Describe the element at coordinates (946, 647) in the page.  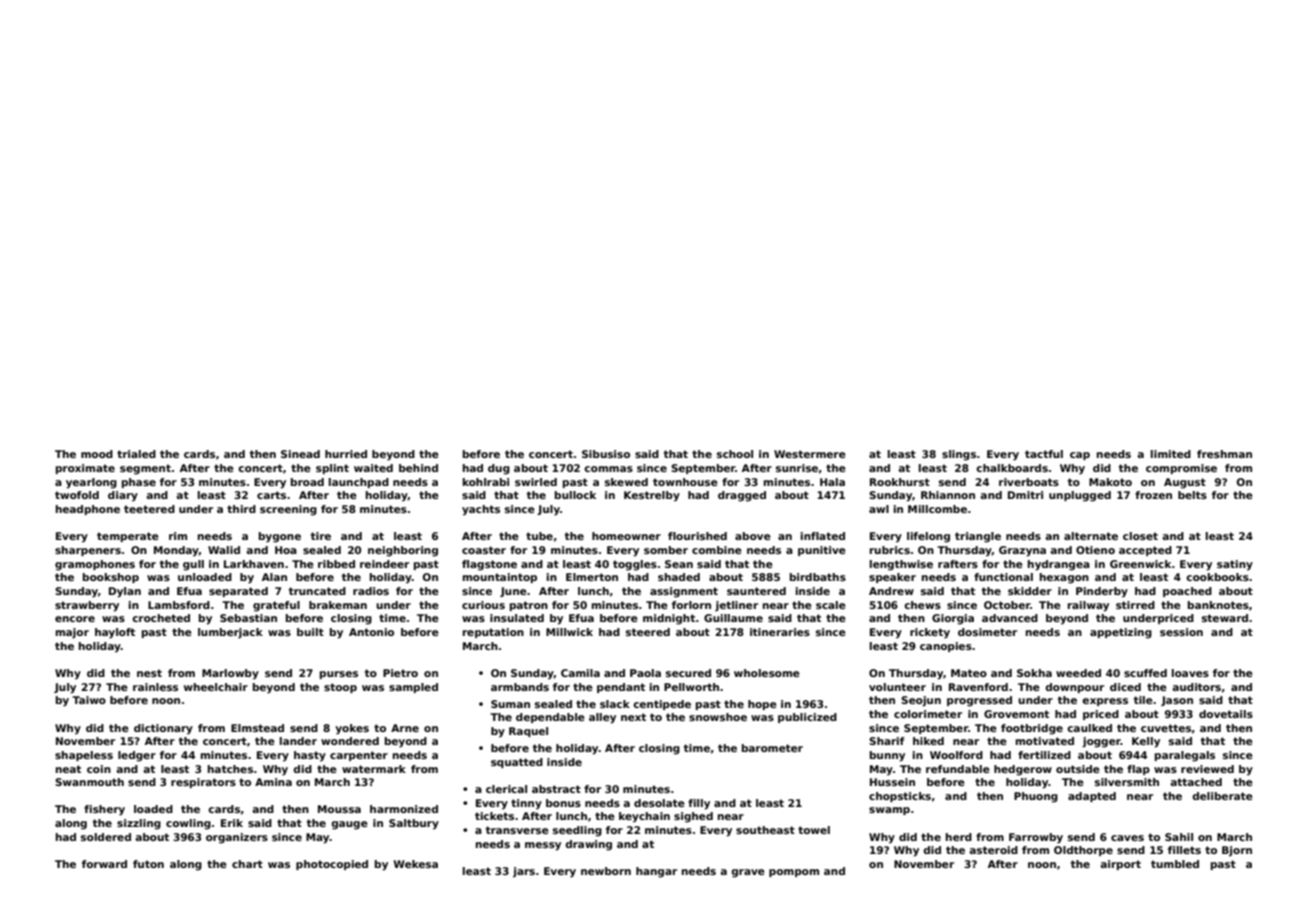
I see `canopies` at that location.
